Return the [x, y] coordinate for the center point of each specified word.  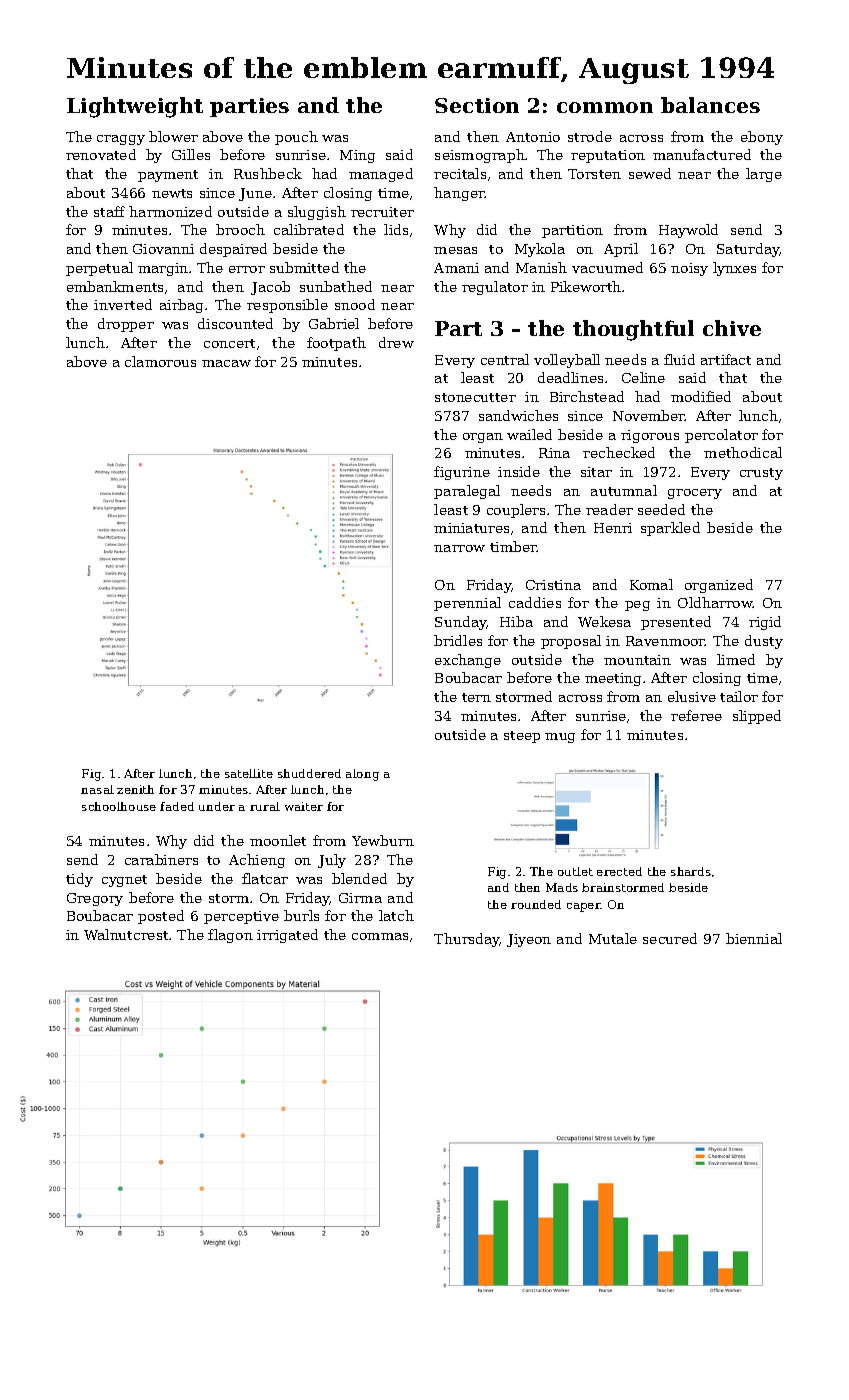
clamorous [160, 361]
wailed [529, 434]
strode [590, 136]
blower [173, 136]
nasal [97, 789]
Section [477, 105]
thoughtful [633, 330]
